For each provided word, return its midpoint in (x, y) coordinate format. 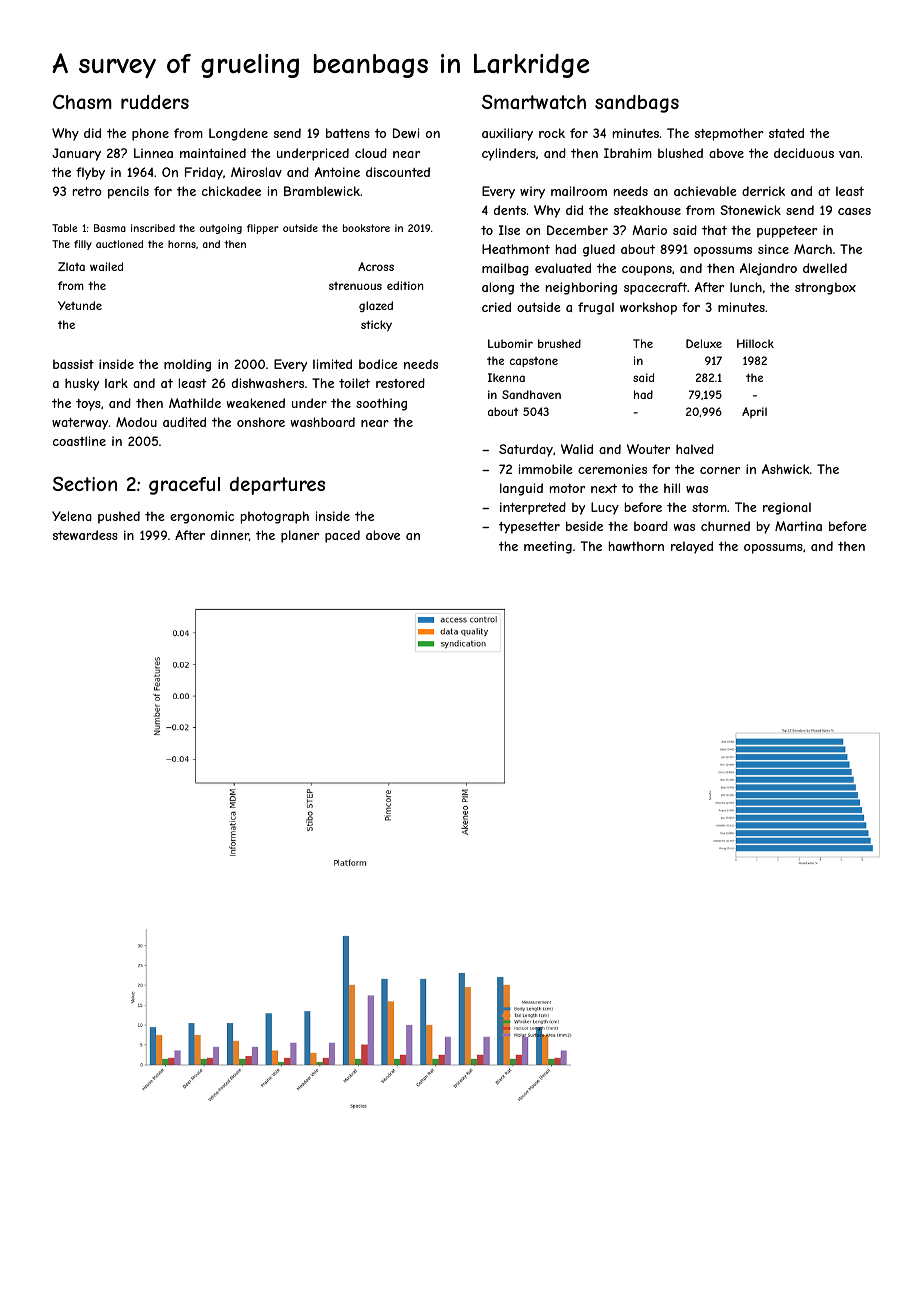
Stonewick (750, 210)
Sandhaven (531, 394)
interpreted (533, 508)
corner (720, 470)
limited (332, 364)
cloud (371, 153)
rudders (155, 102)
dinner (230, 535)
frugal (596, 308)
